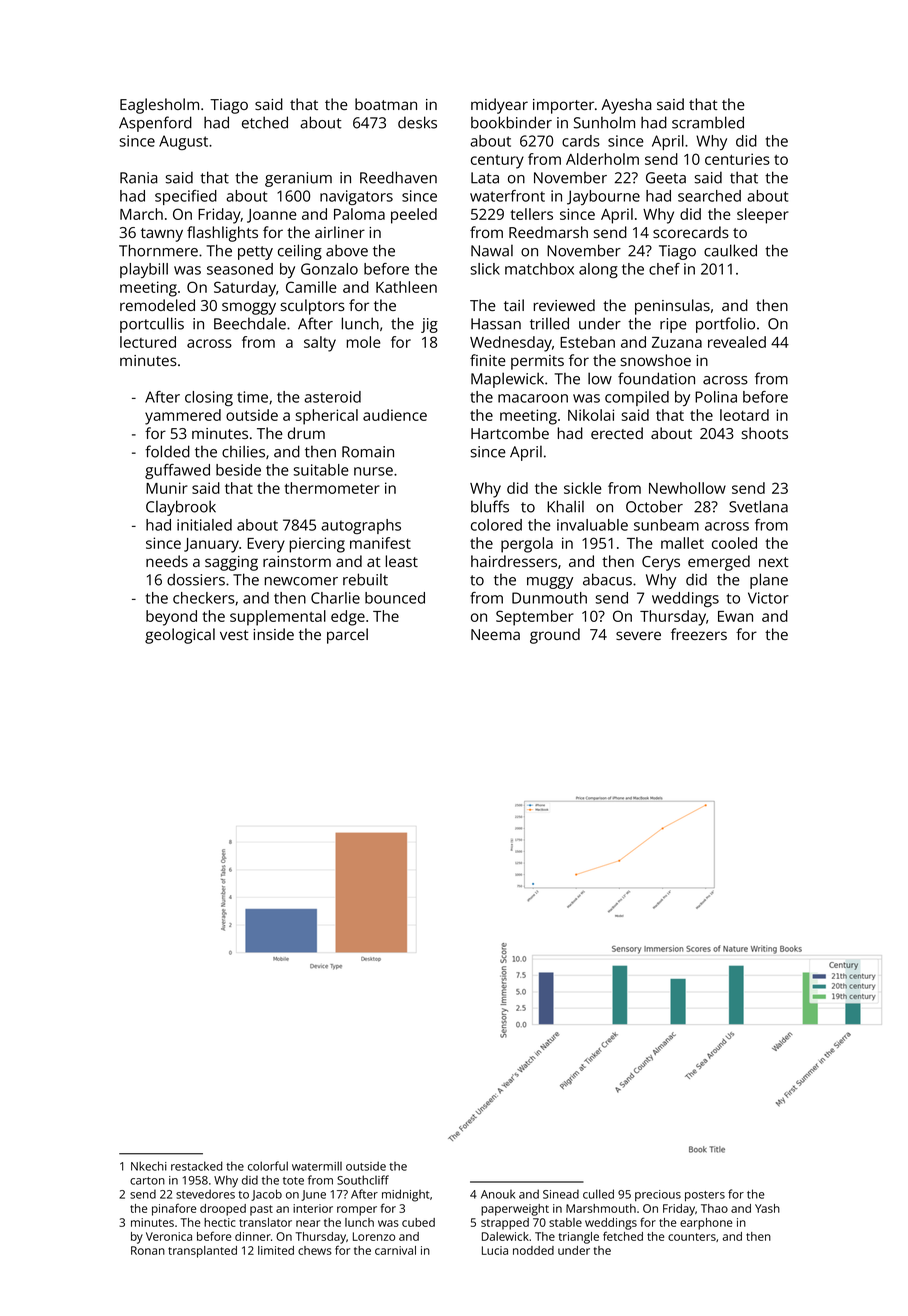  Describe the element at coordinates (347, 636) in the screenshot. I see `parcel` at that location.
